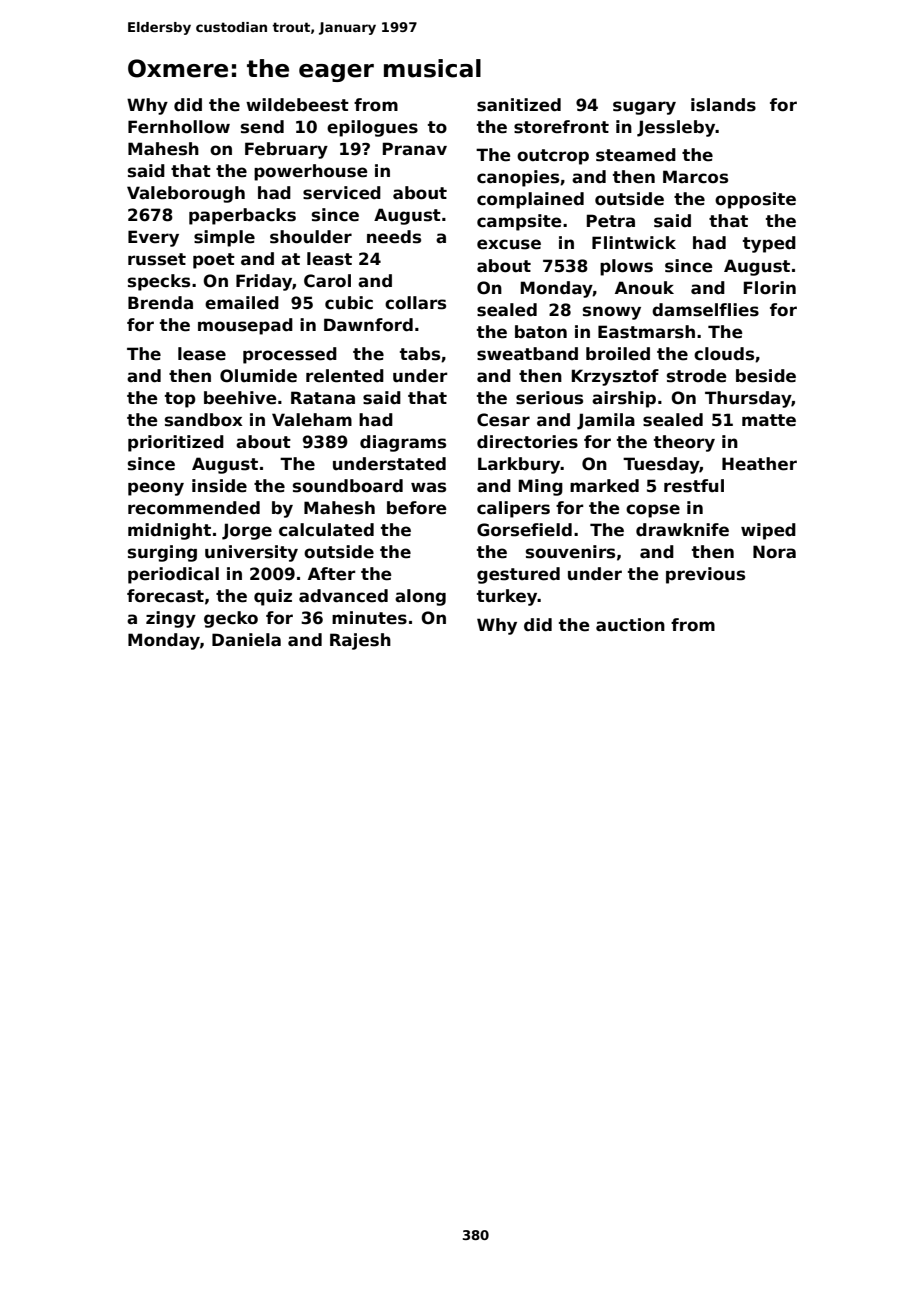 This screenshot has width=924, height=1314. What do you see at coordinates (644, 108) in the screenshot?
I see `sugary` at bounding box center [644, 108].
